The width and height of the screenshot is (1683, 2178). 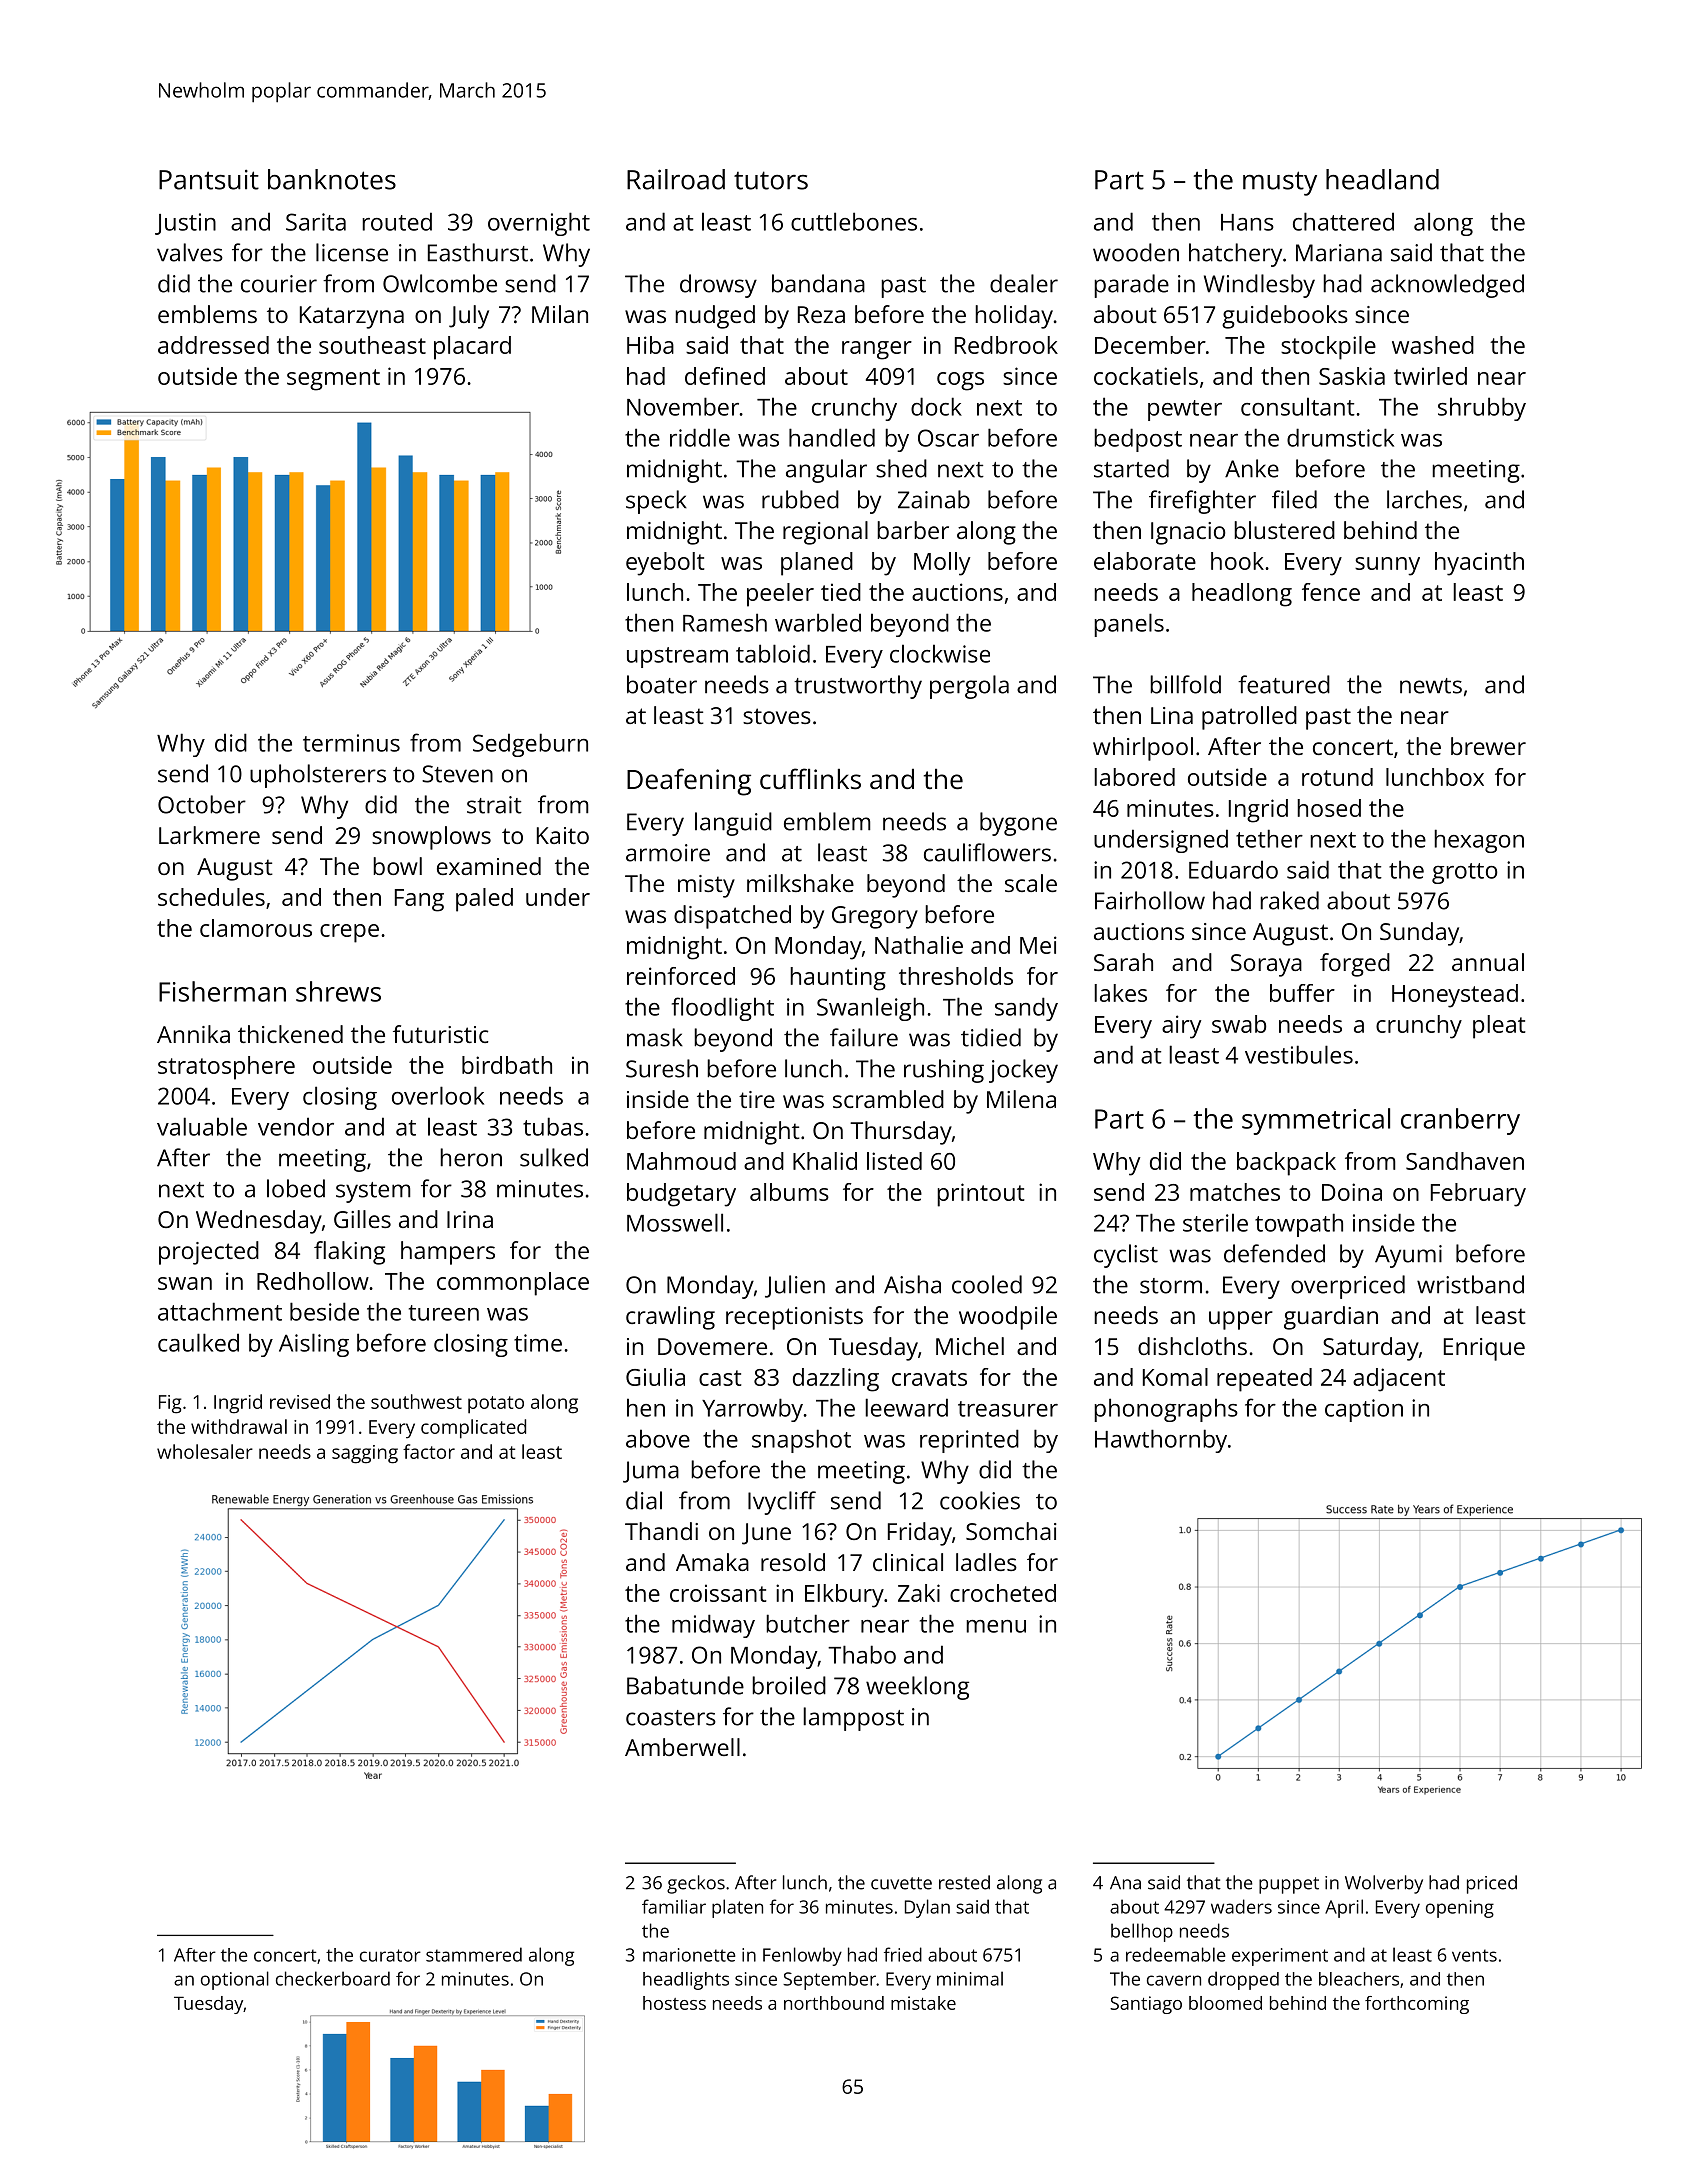 I want to click on routed, so click(x=397, y=221).
